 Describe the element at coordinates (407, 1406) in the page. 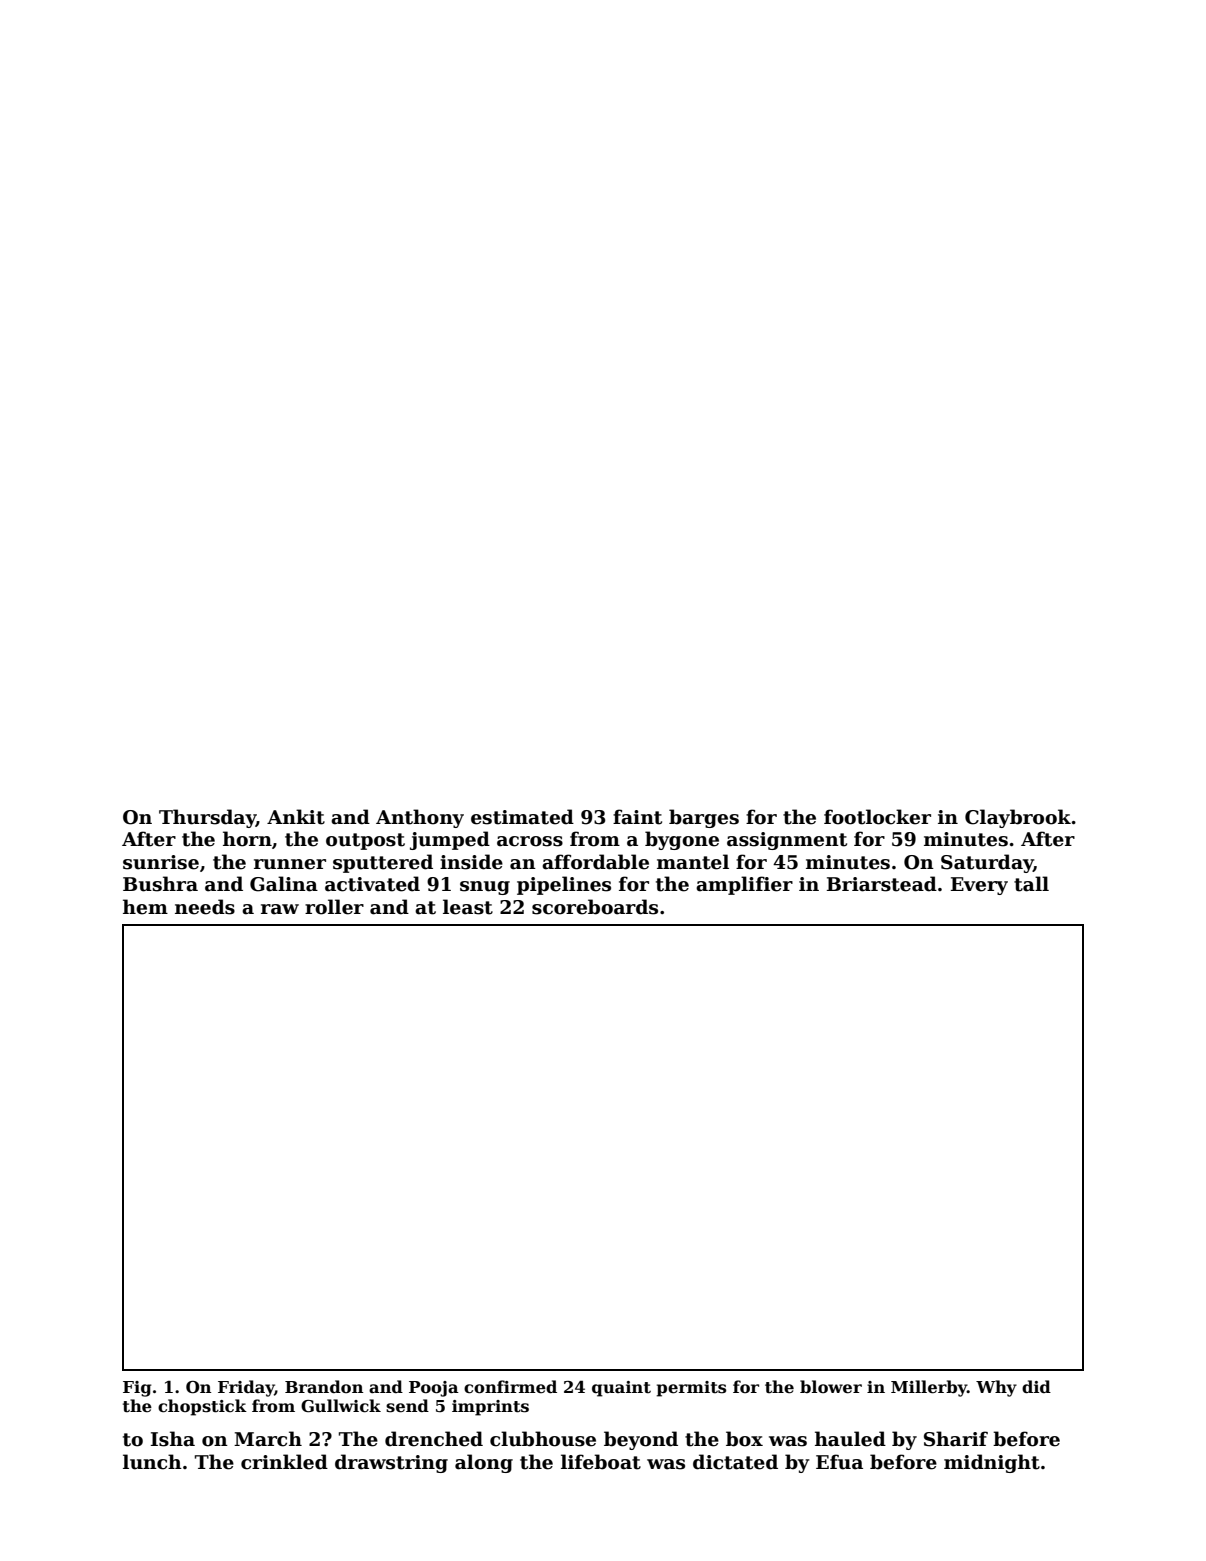

I see `send` at that location.
